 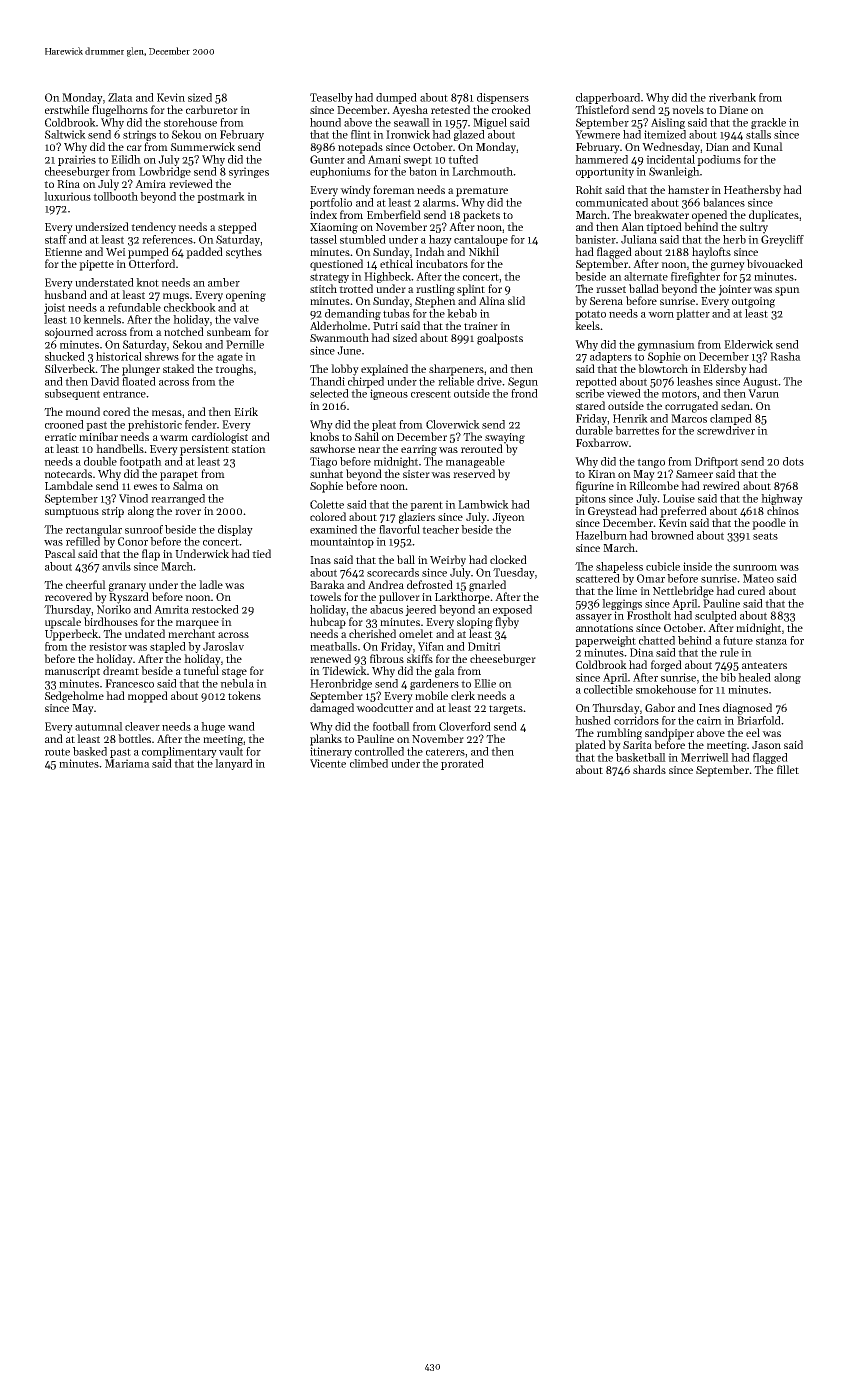 I want to click on sojourned, so click(x=69, y=333).
